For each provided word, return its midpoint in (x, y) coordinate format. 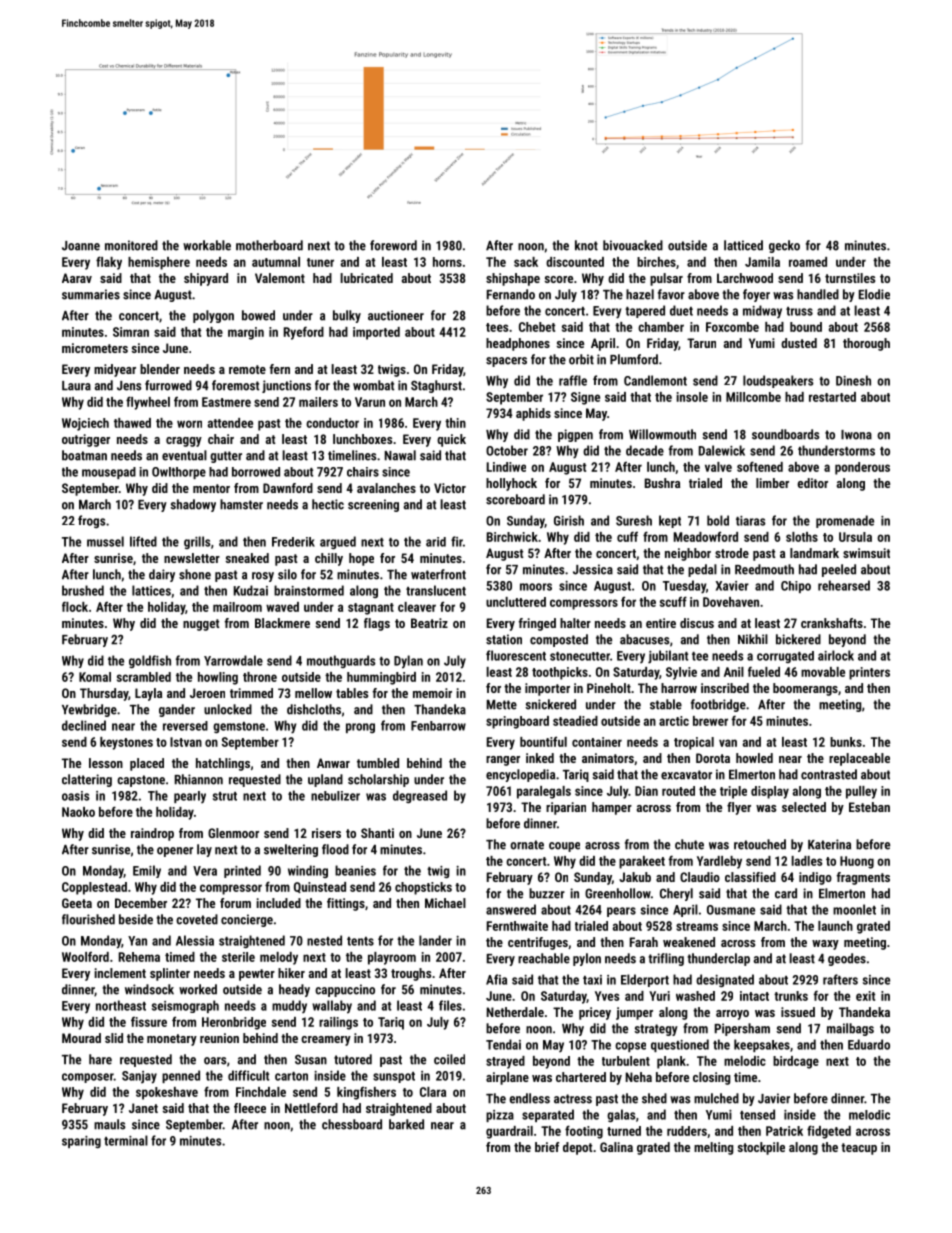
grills (197, 542)
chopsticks (423, 888)
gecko (784, 246)
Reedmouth (764, 569)
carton (291, 1076)
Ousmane (731, 910)
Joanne (81, 246)
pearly (190, 797)
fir (457, 541)
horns (447, 262)
